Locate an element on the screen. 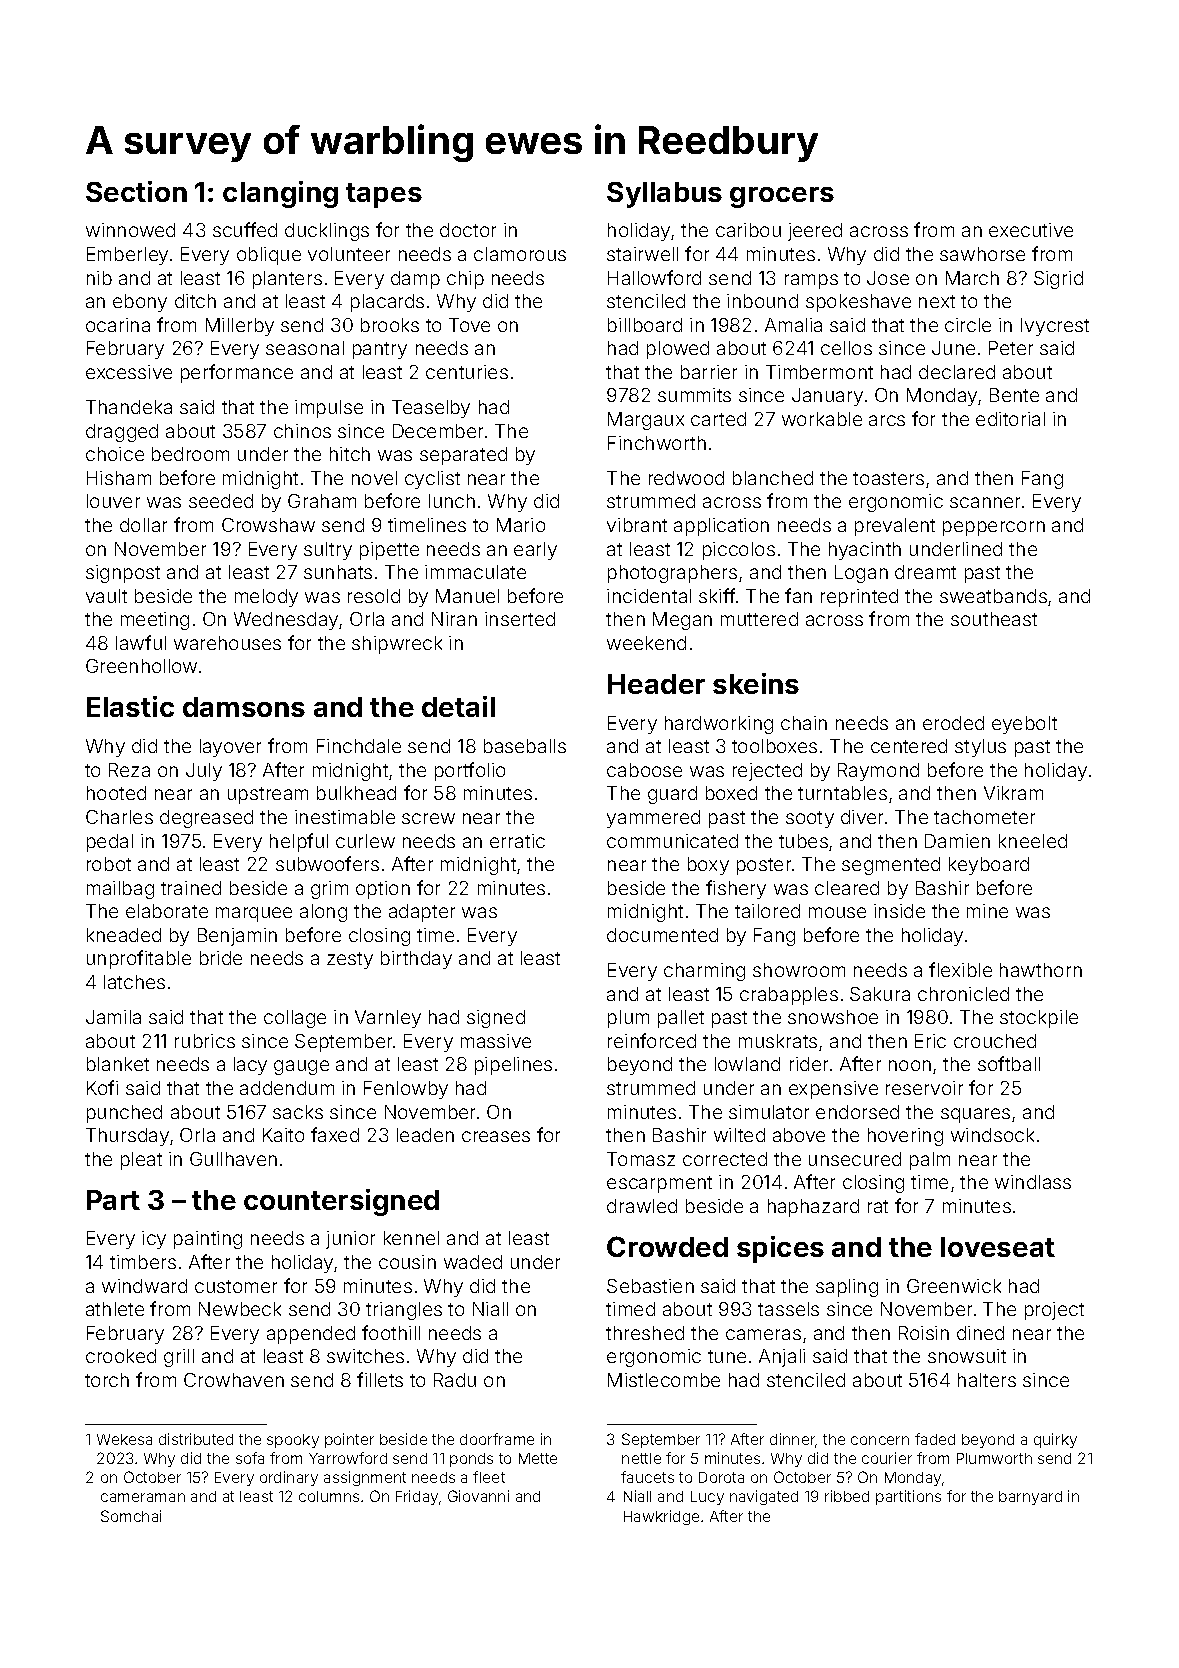 The width and height of the screenshot is (1179, 1668). Section is located at coordinates (136, 191).
